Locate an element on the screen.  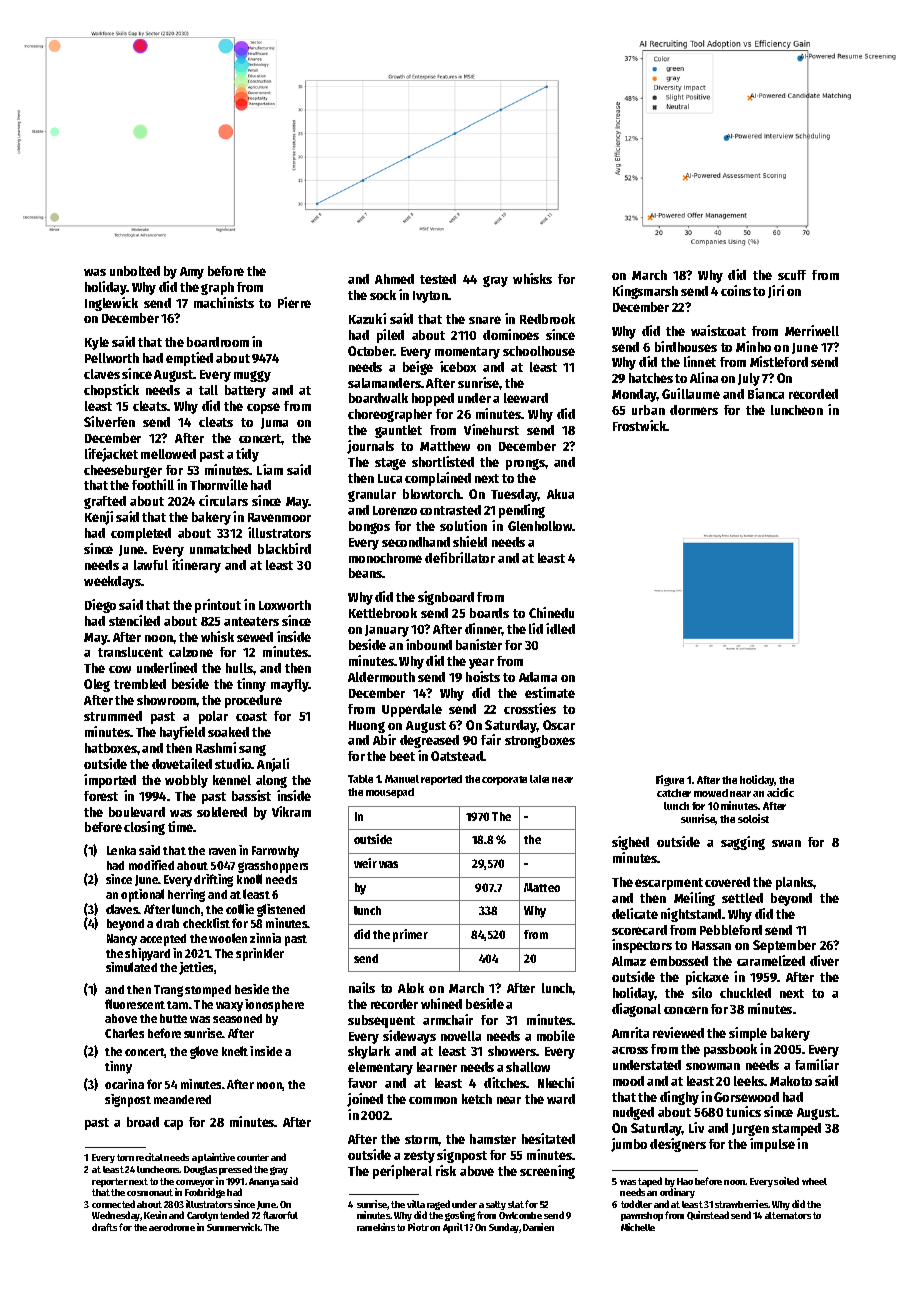
Almaz is located at coordinates (629, 961).
